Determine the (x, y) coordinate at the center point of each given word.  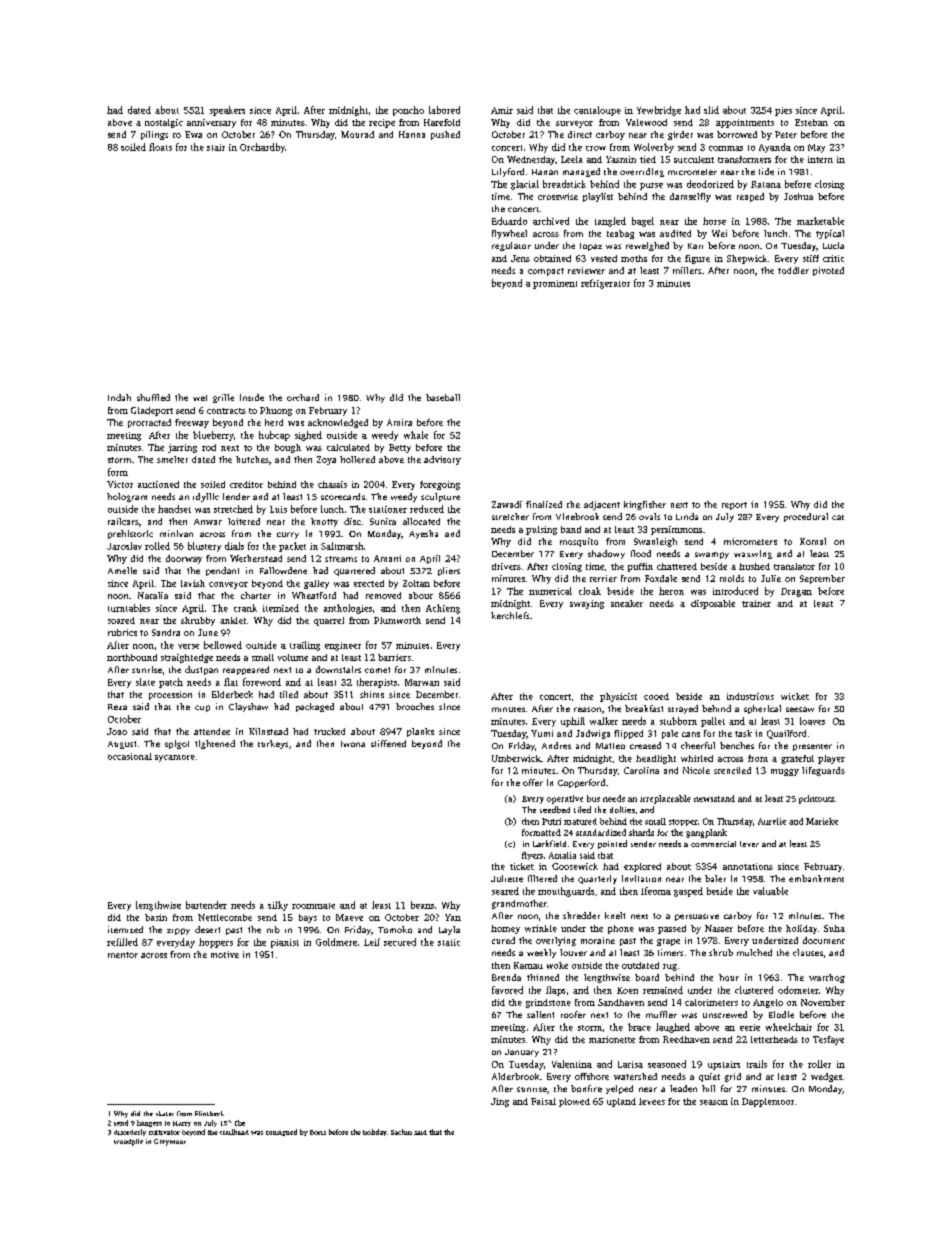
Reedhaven (686, 1039)
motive (225, 954)
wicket (795, 696)
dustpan (201, 670)
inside (252, 397)
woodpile (128, 1142)
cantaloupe (597, 111)
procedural (806, 517)
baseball (443, 397)
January (522, 1053)
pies (783, 111)
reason (587, 709)
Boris (318, 1132)
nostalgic (164, 123)
